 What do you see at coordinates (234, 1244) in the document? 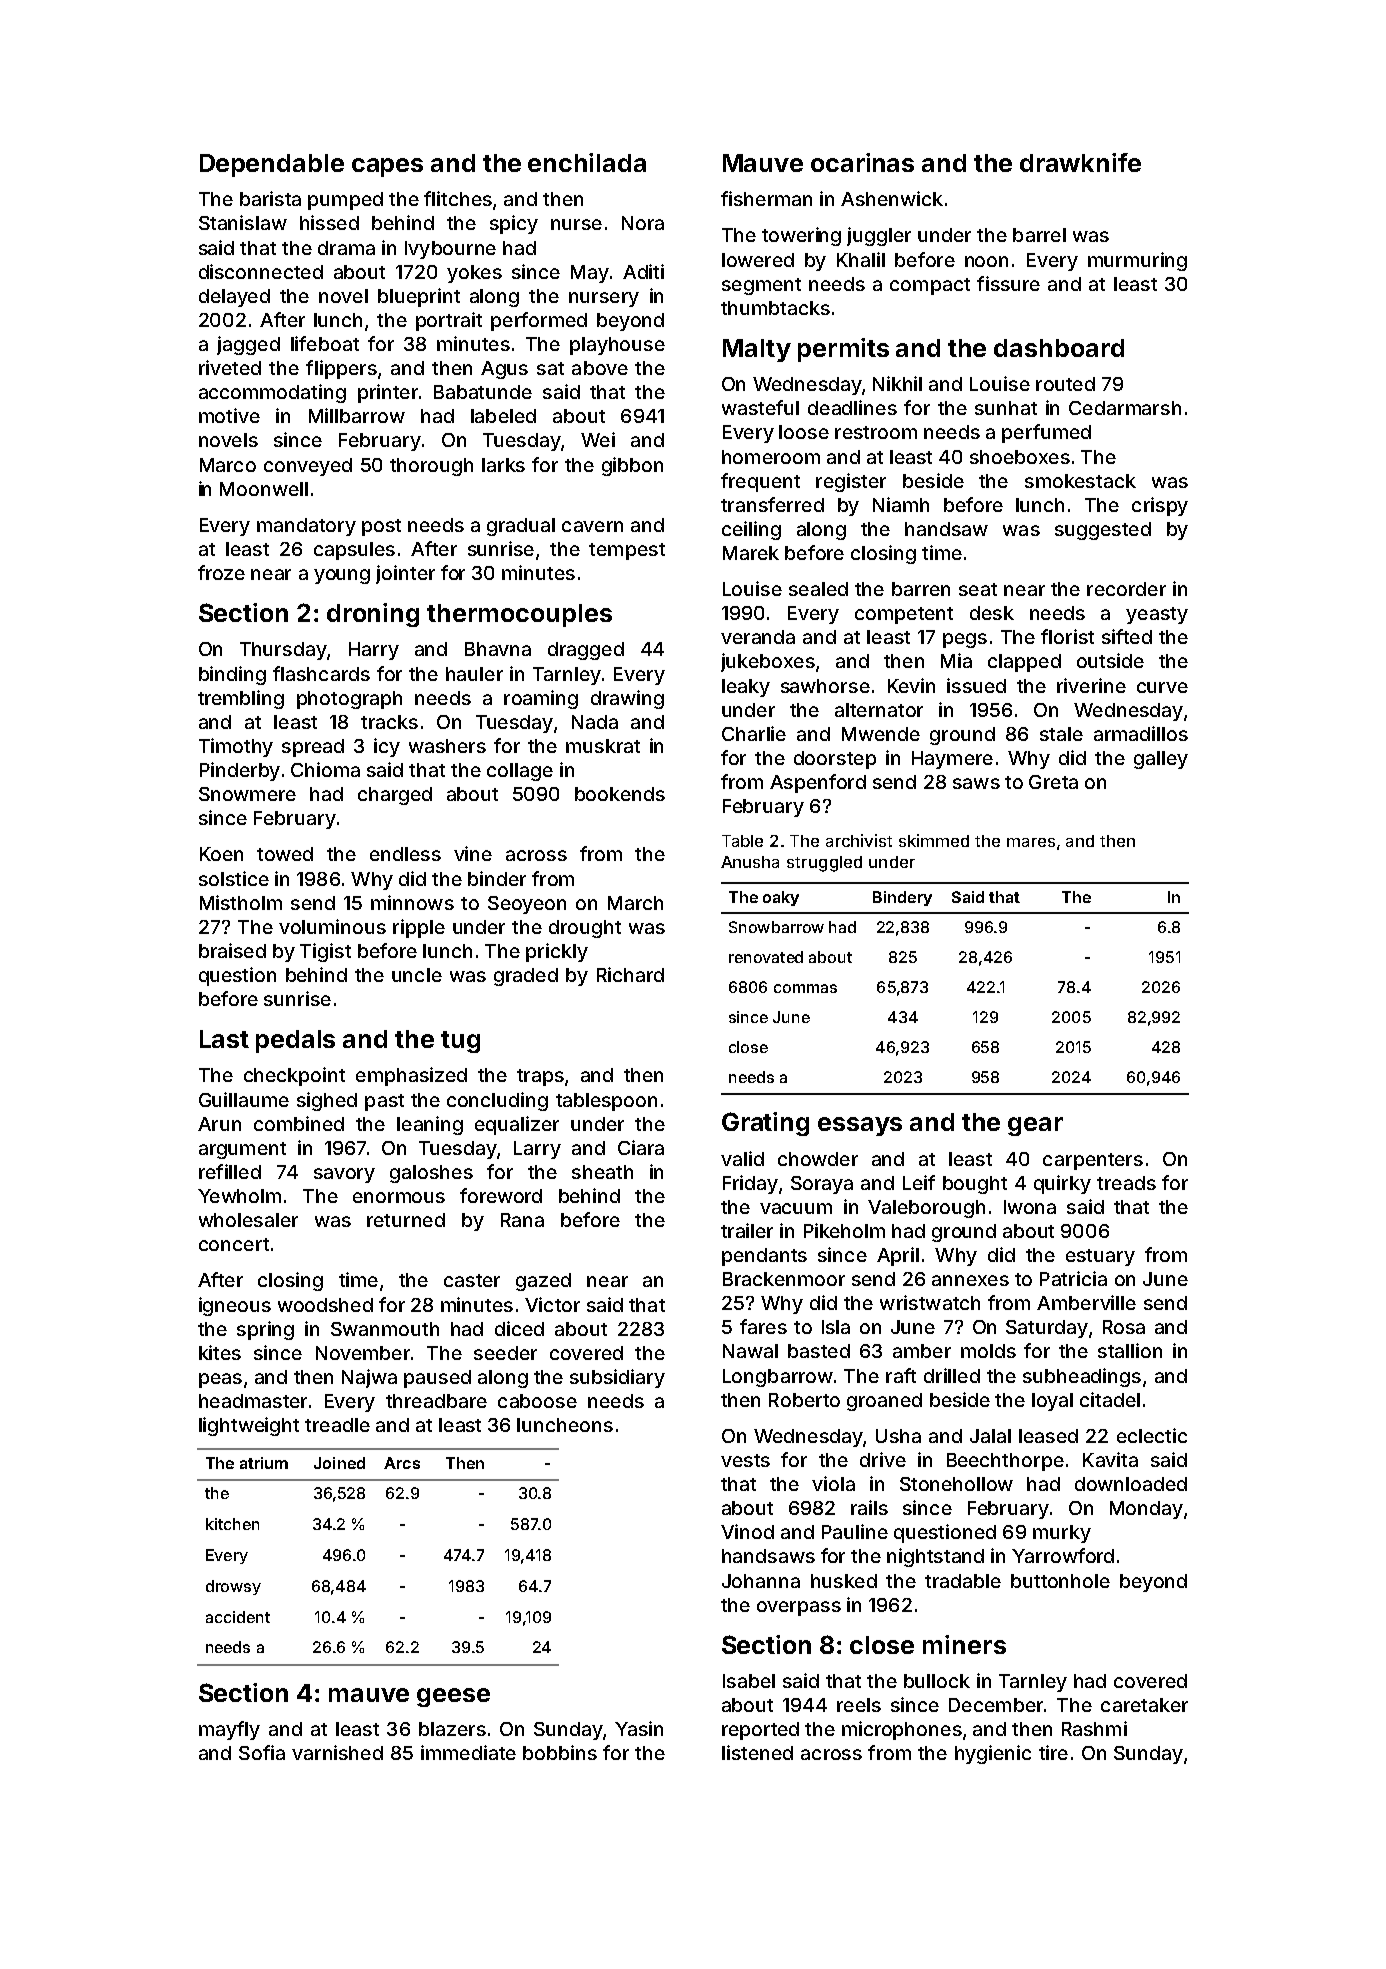
I see `concert` at bounding box center [234, 1244].
